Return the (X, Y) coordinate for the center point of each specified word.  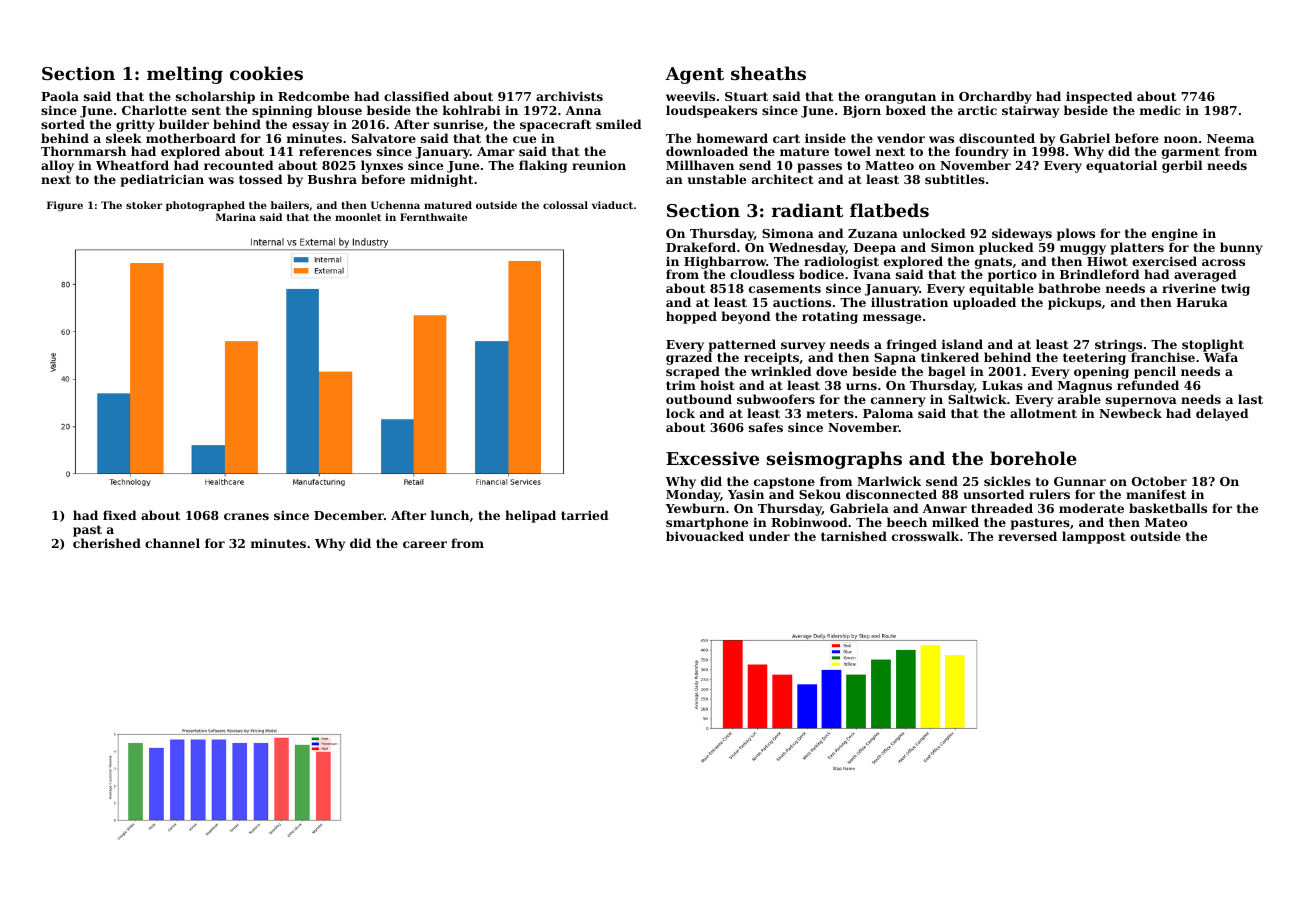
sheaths (768, 73)
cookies (266, 73)
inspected (1099, 97)
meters (830, 413)
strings (1118, 346)
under (769, 536)
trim (681, 385)
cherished (107, 543)
